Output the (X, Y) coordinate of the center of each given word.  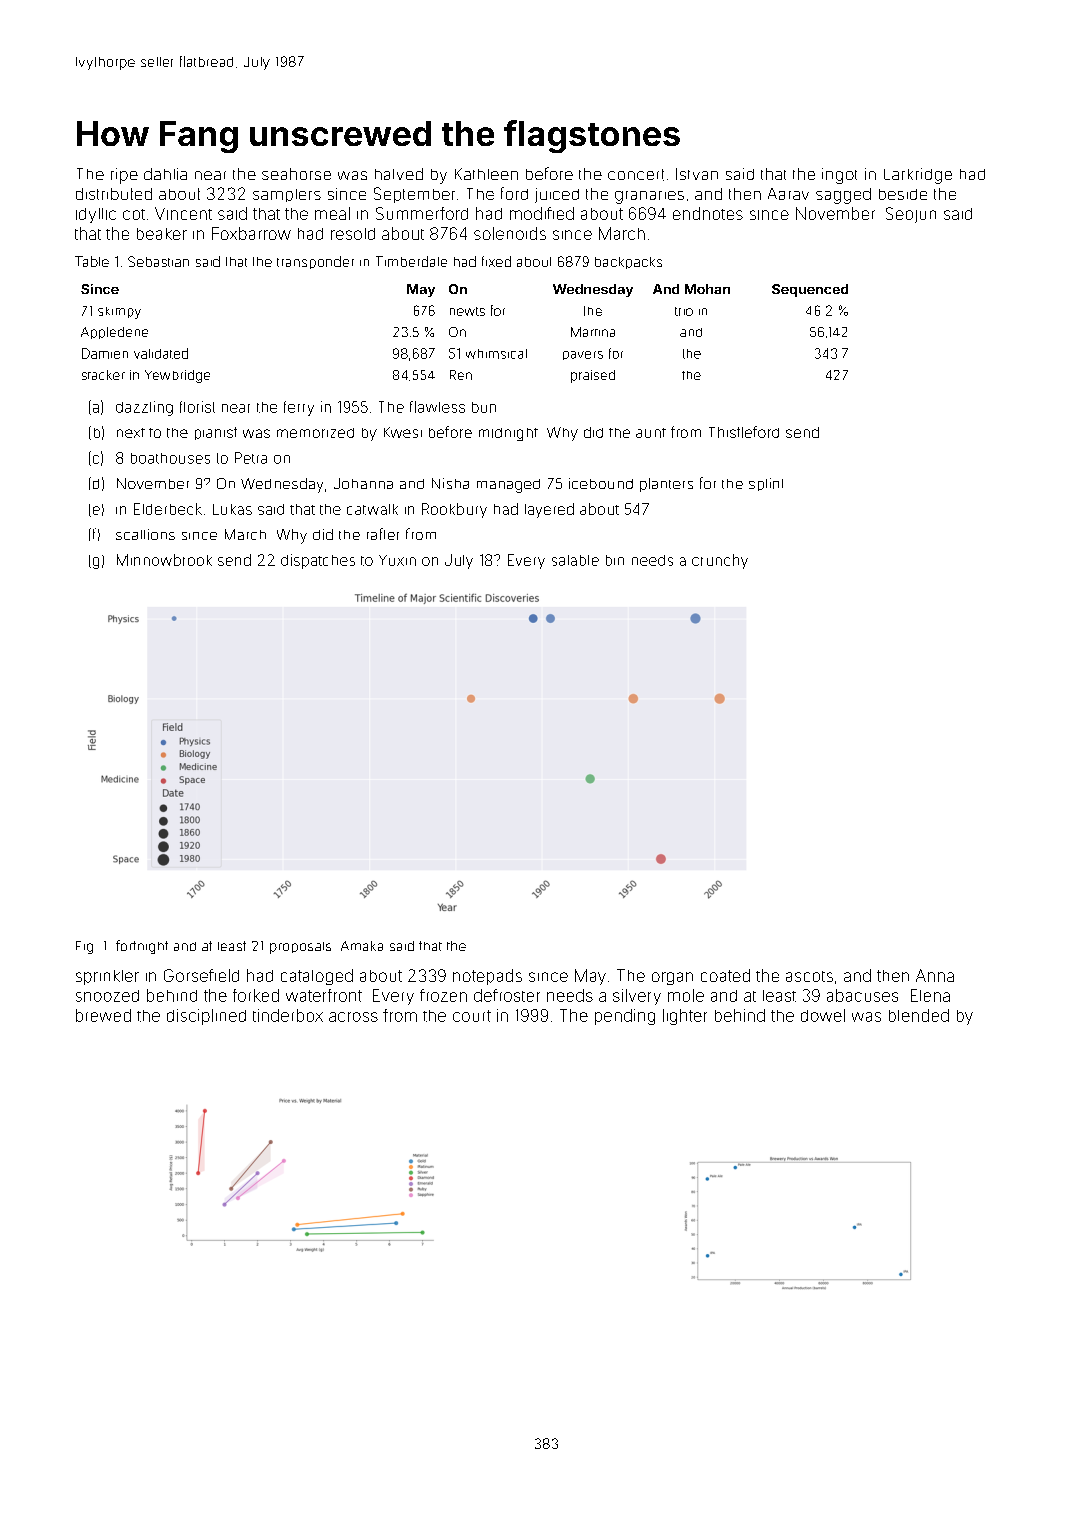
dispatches (318, 561)
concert (636, 175)
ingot (839, 176)
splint (766, 484)
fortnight (142, 947)
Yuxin (397, 560)
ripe (124, 176)
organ (672, 978)
